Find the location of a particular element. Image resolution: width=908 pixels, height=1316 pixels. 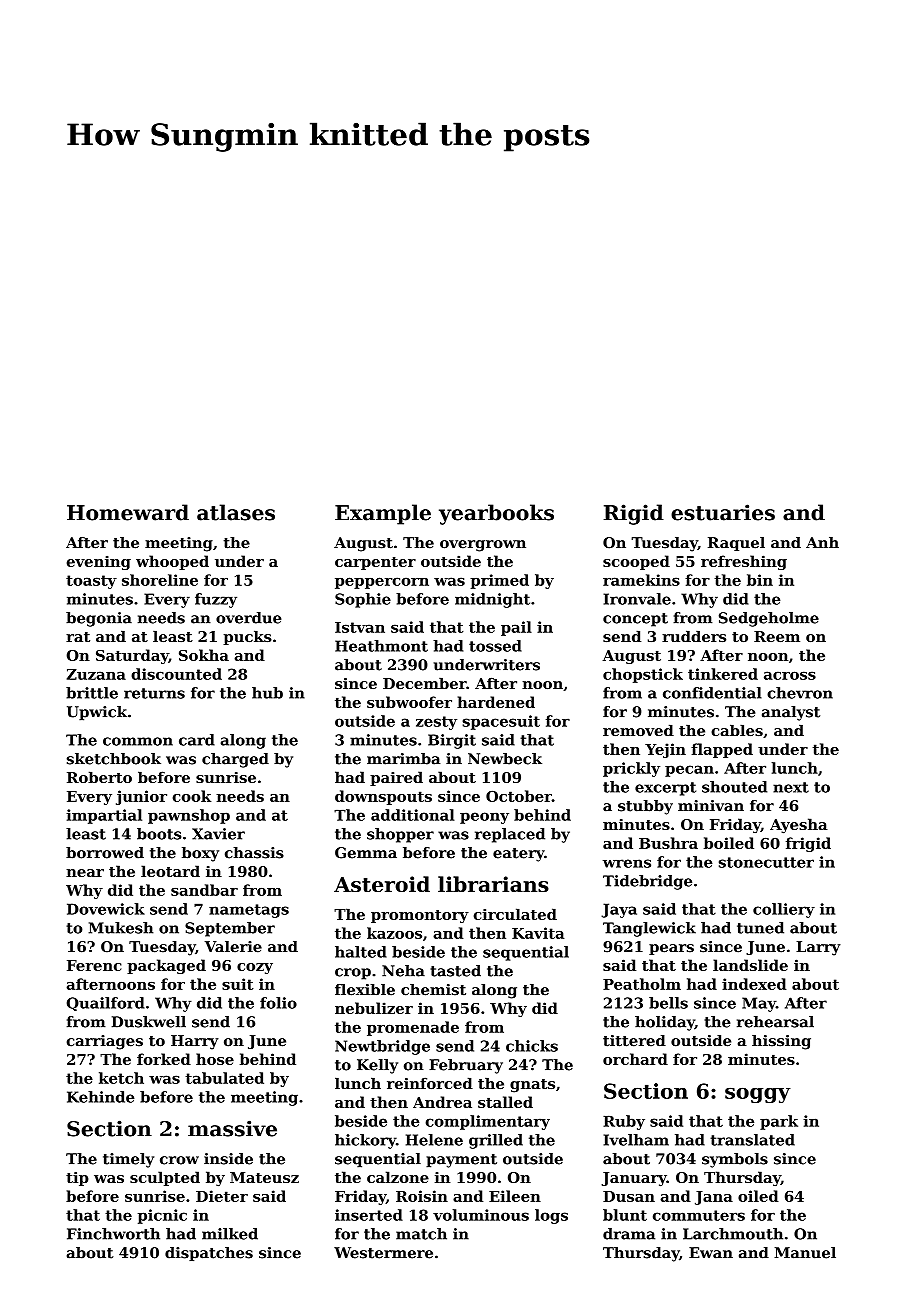

estuaries is located at coordinates (723, 512).
